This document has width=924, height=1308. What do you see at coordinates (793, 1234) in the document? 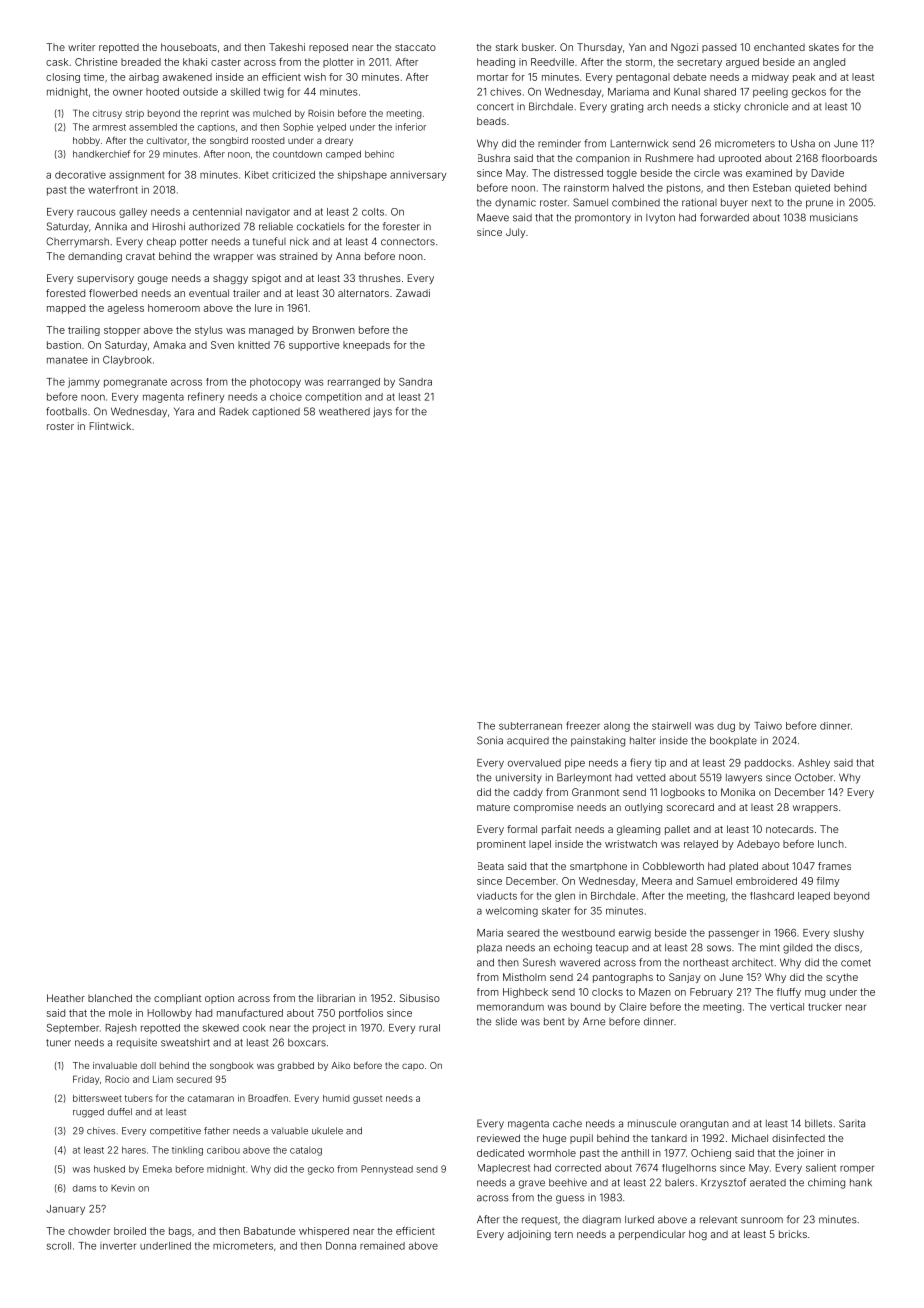
I see `bricks` at bounding box center [793, 1234].
